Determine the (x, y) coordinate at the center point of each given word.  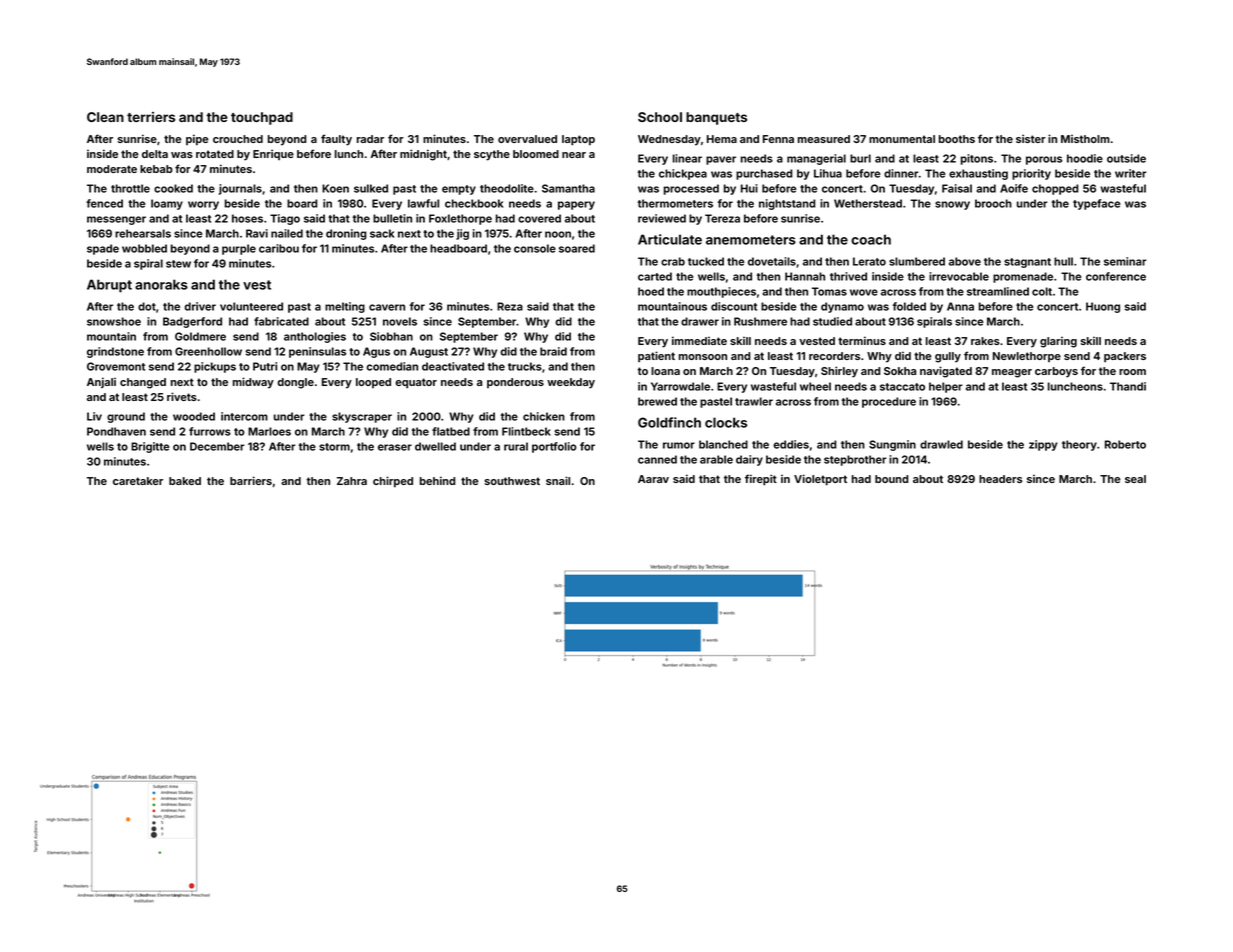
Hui (749, 188)
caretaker (138, 481)
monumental (902, 139)
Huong (1103, 307)
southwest (512, 481)
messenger (116, 220)
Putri (265, 366)
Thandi (1128, 386)
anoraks (161, 284)
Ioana (665, 371)
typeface (1097, 204)
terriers (151, 117)
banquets (716, 118)
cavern (387, 307)
